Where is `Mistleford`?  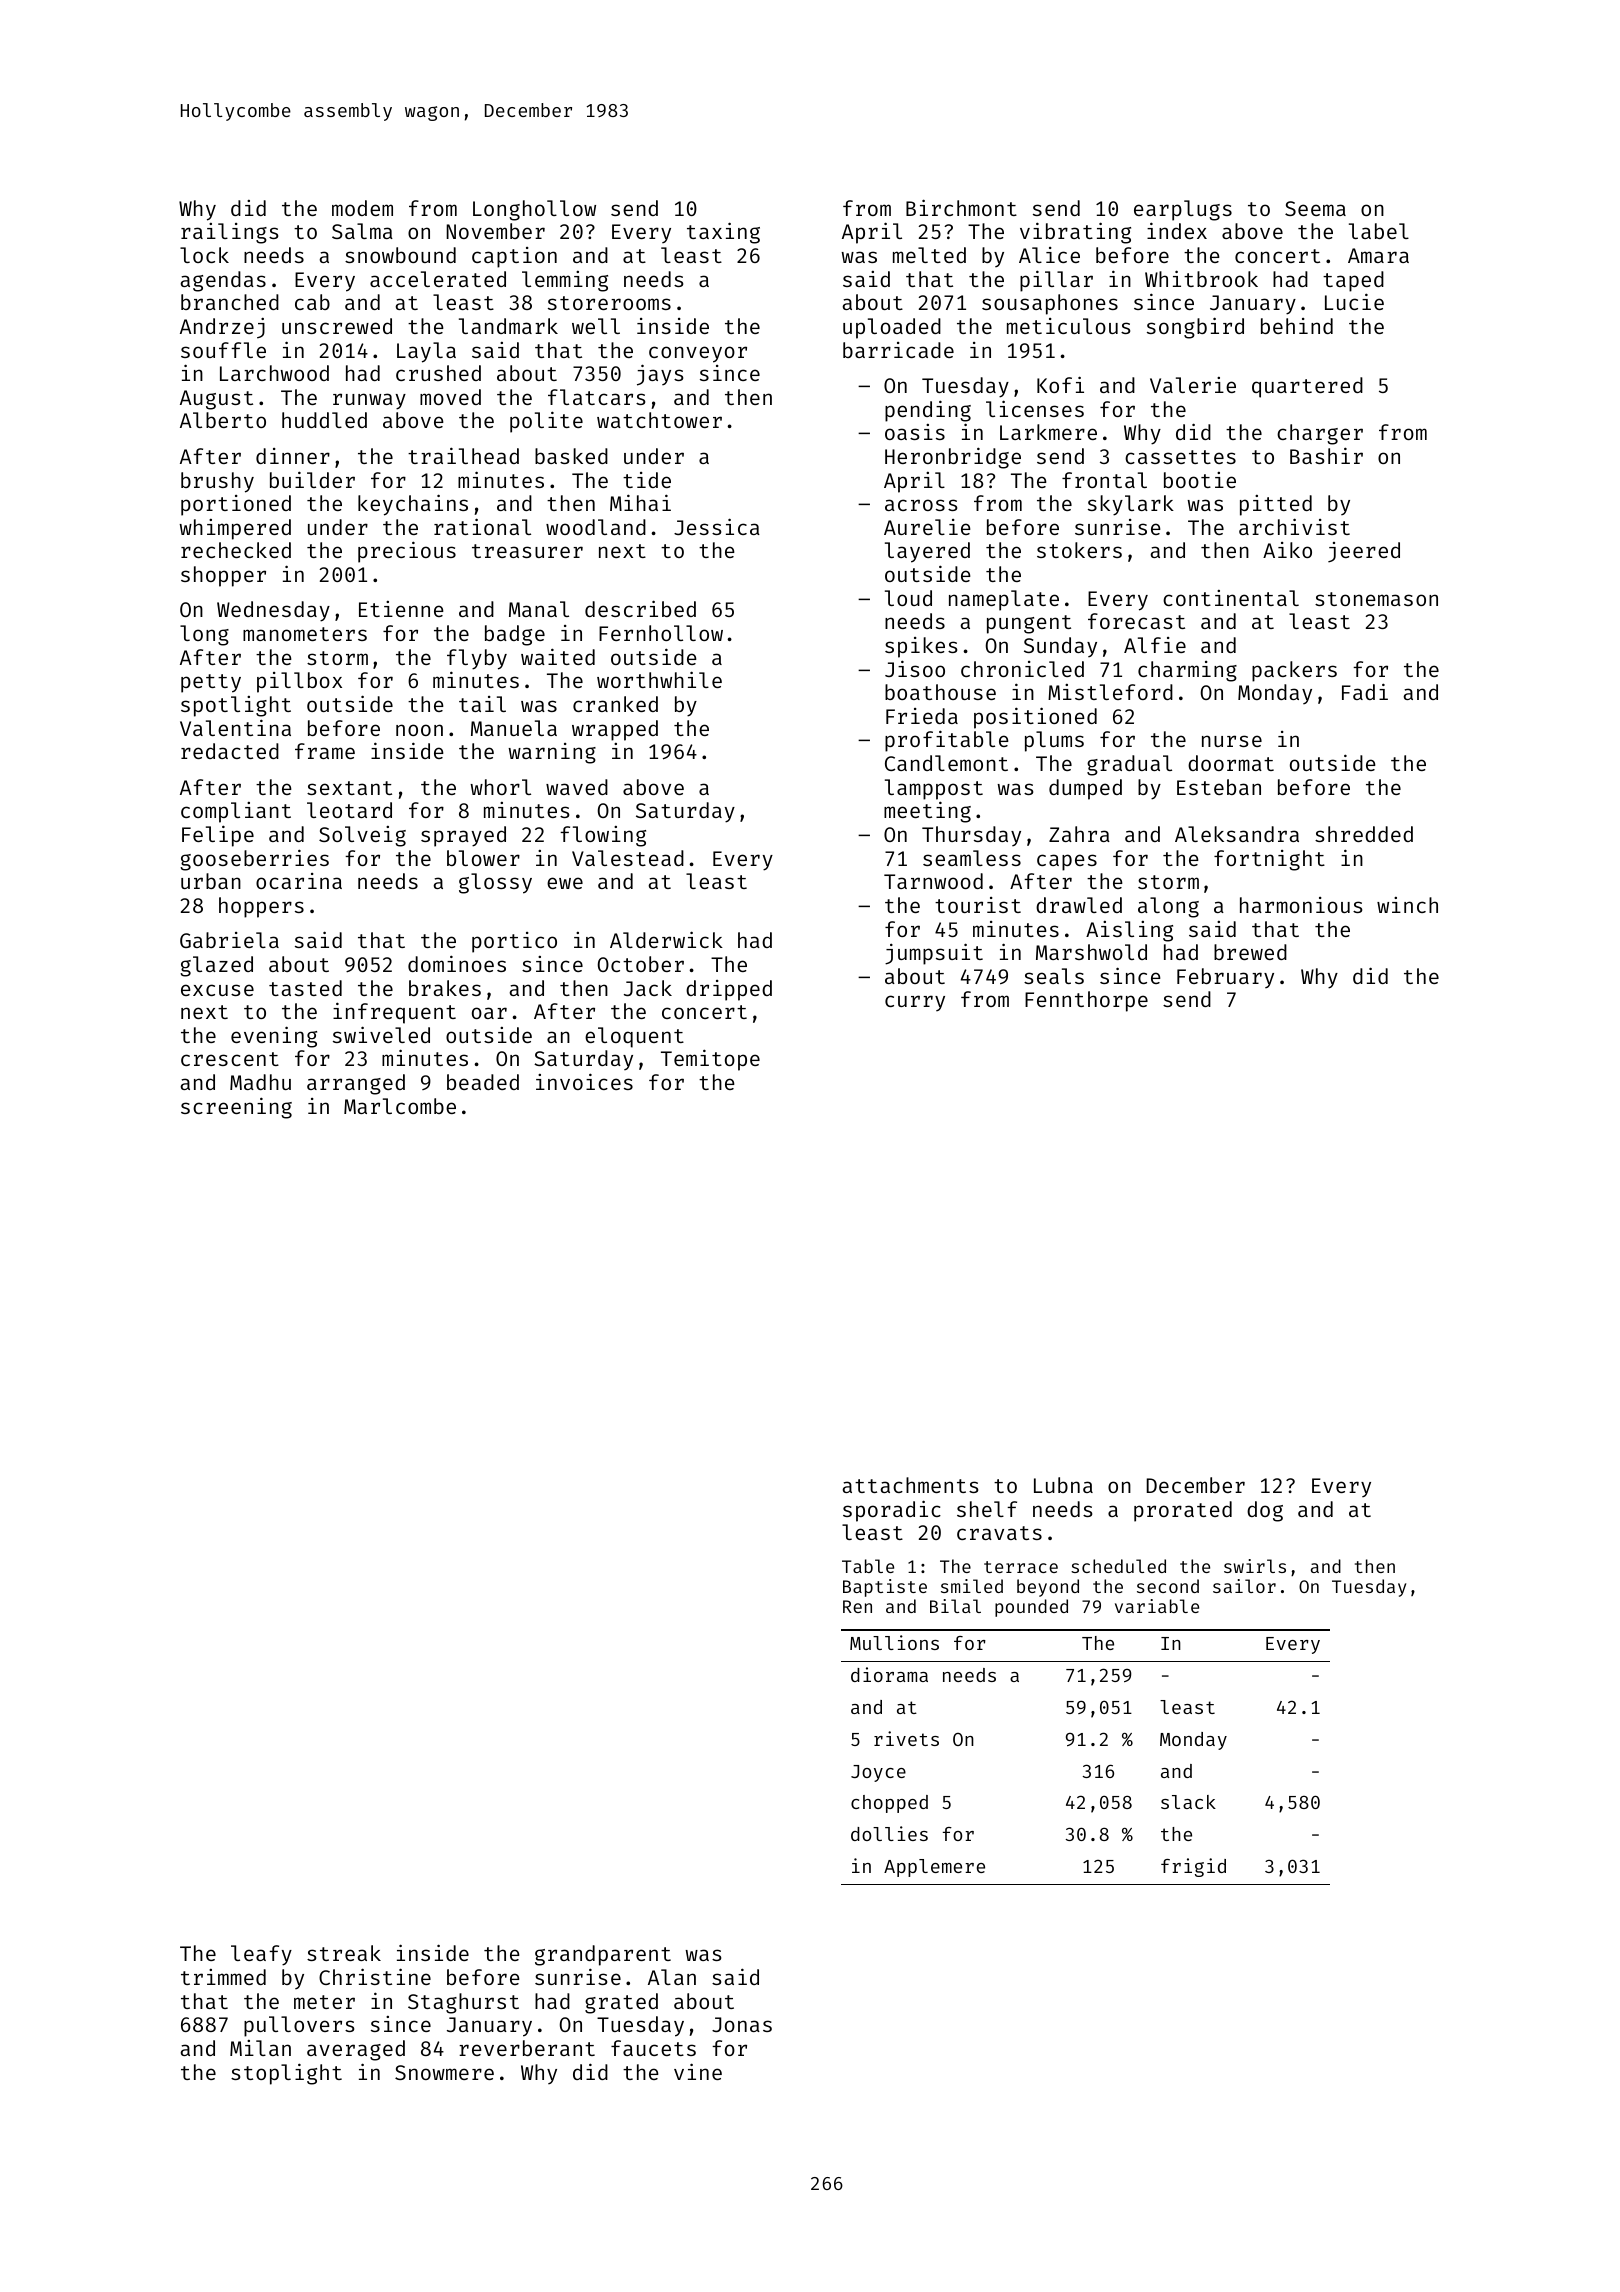
Mistleford is located at coordinates (1110, 692).
